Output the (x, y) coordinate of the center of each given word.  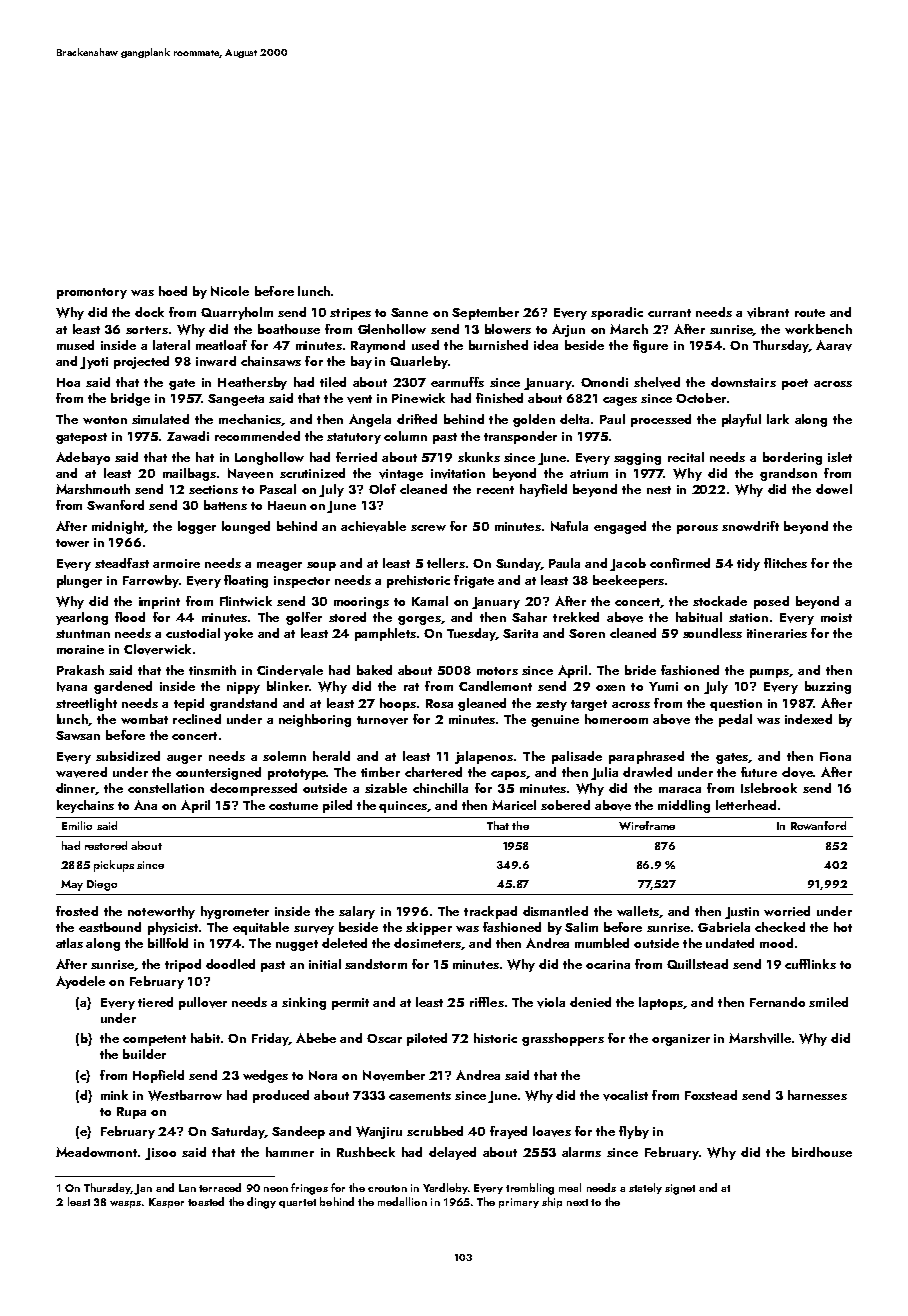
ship (552, 1202)
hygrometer (235, 912)
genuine (555, 721)
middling (684, 806)
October (701, 398)
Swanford (115, 505)
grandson (788, 474)
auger (184, 759)
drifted (417, 419)
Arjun (568, 330)
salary (357, 912)
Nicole (230, 291)
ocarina (608, 964)
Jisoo (160, 1154)
